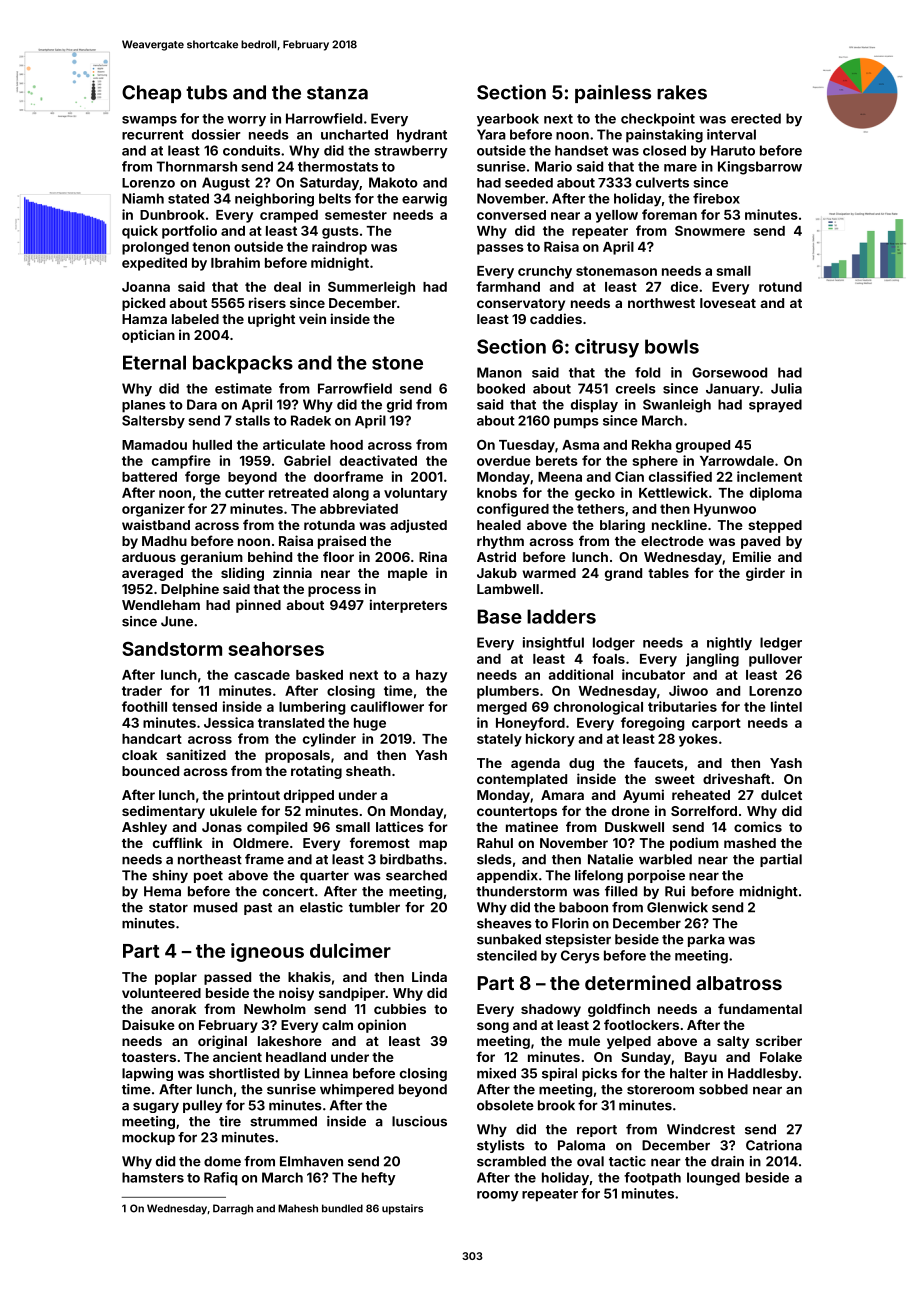 This screenshot has height=1308, width=924. Describe the element at coordinates (321, 907) in the screenshot. I see `elastic` at that location.
